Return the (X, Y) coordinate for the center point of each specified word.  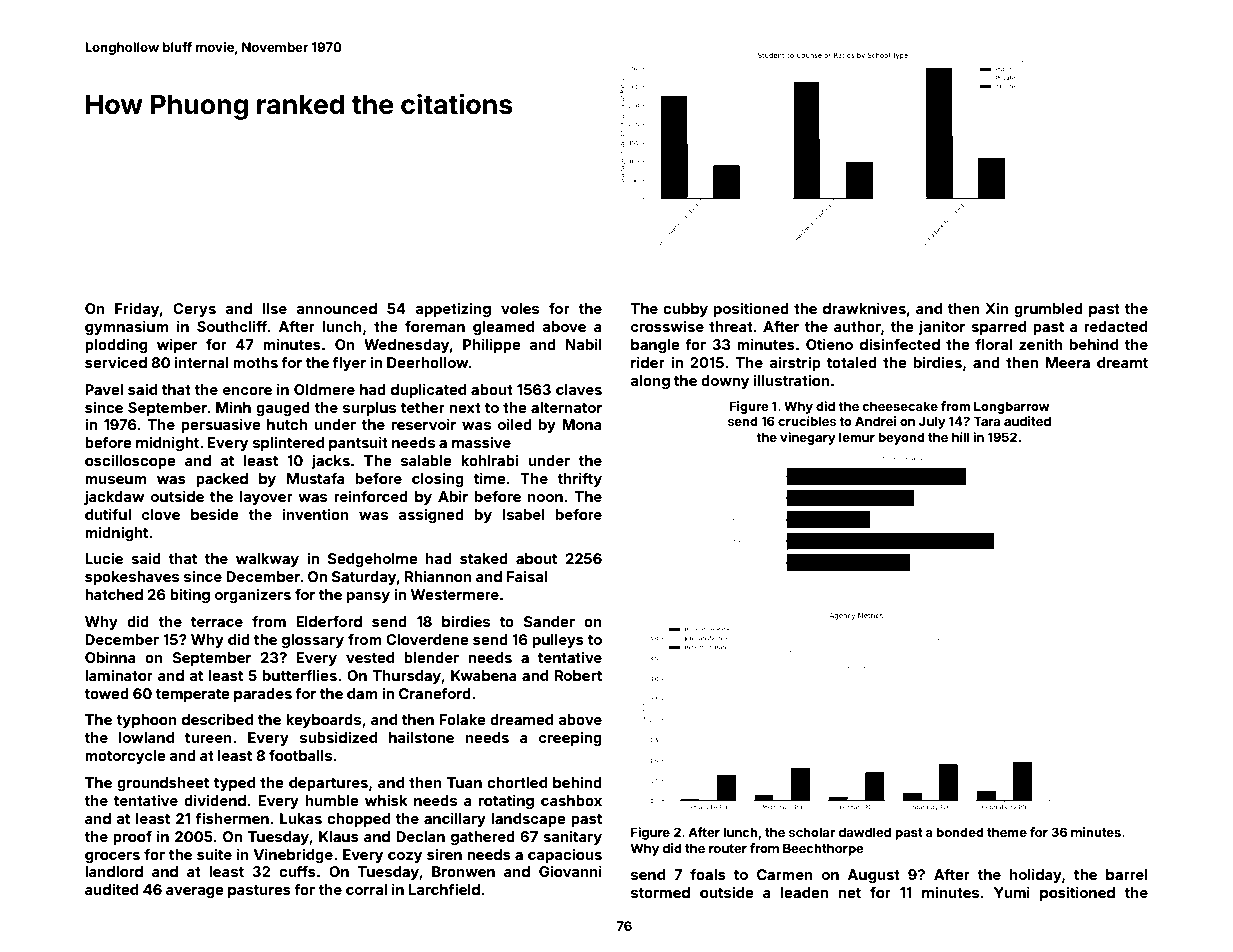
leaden (804, 892)
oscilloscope (130, 461)
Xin (997, 308)
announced (336, 308)
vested (370, 657)
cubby (685, 310)
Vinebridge (293, 855)
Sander (549, 621)
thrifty (579, 479)
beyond (901, 438)
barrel (1126, 874)
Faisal (527, 576)
